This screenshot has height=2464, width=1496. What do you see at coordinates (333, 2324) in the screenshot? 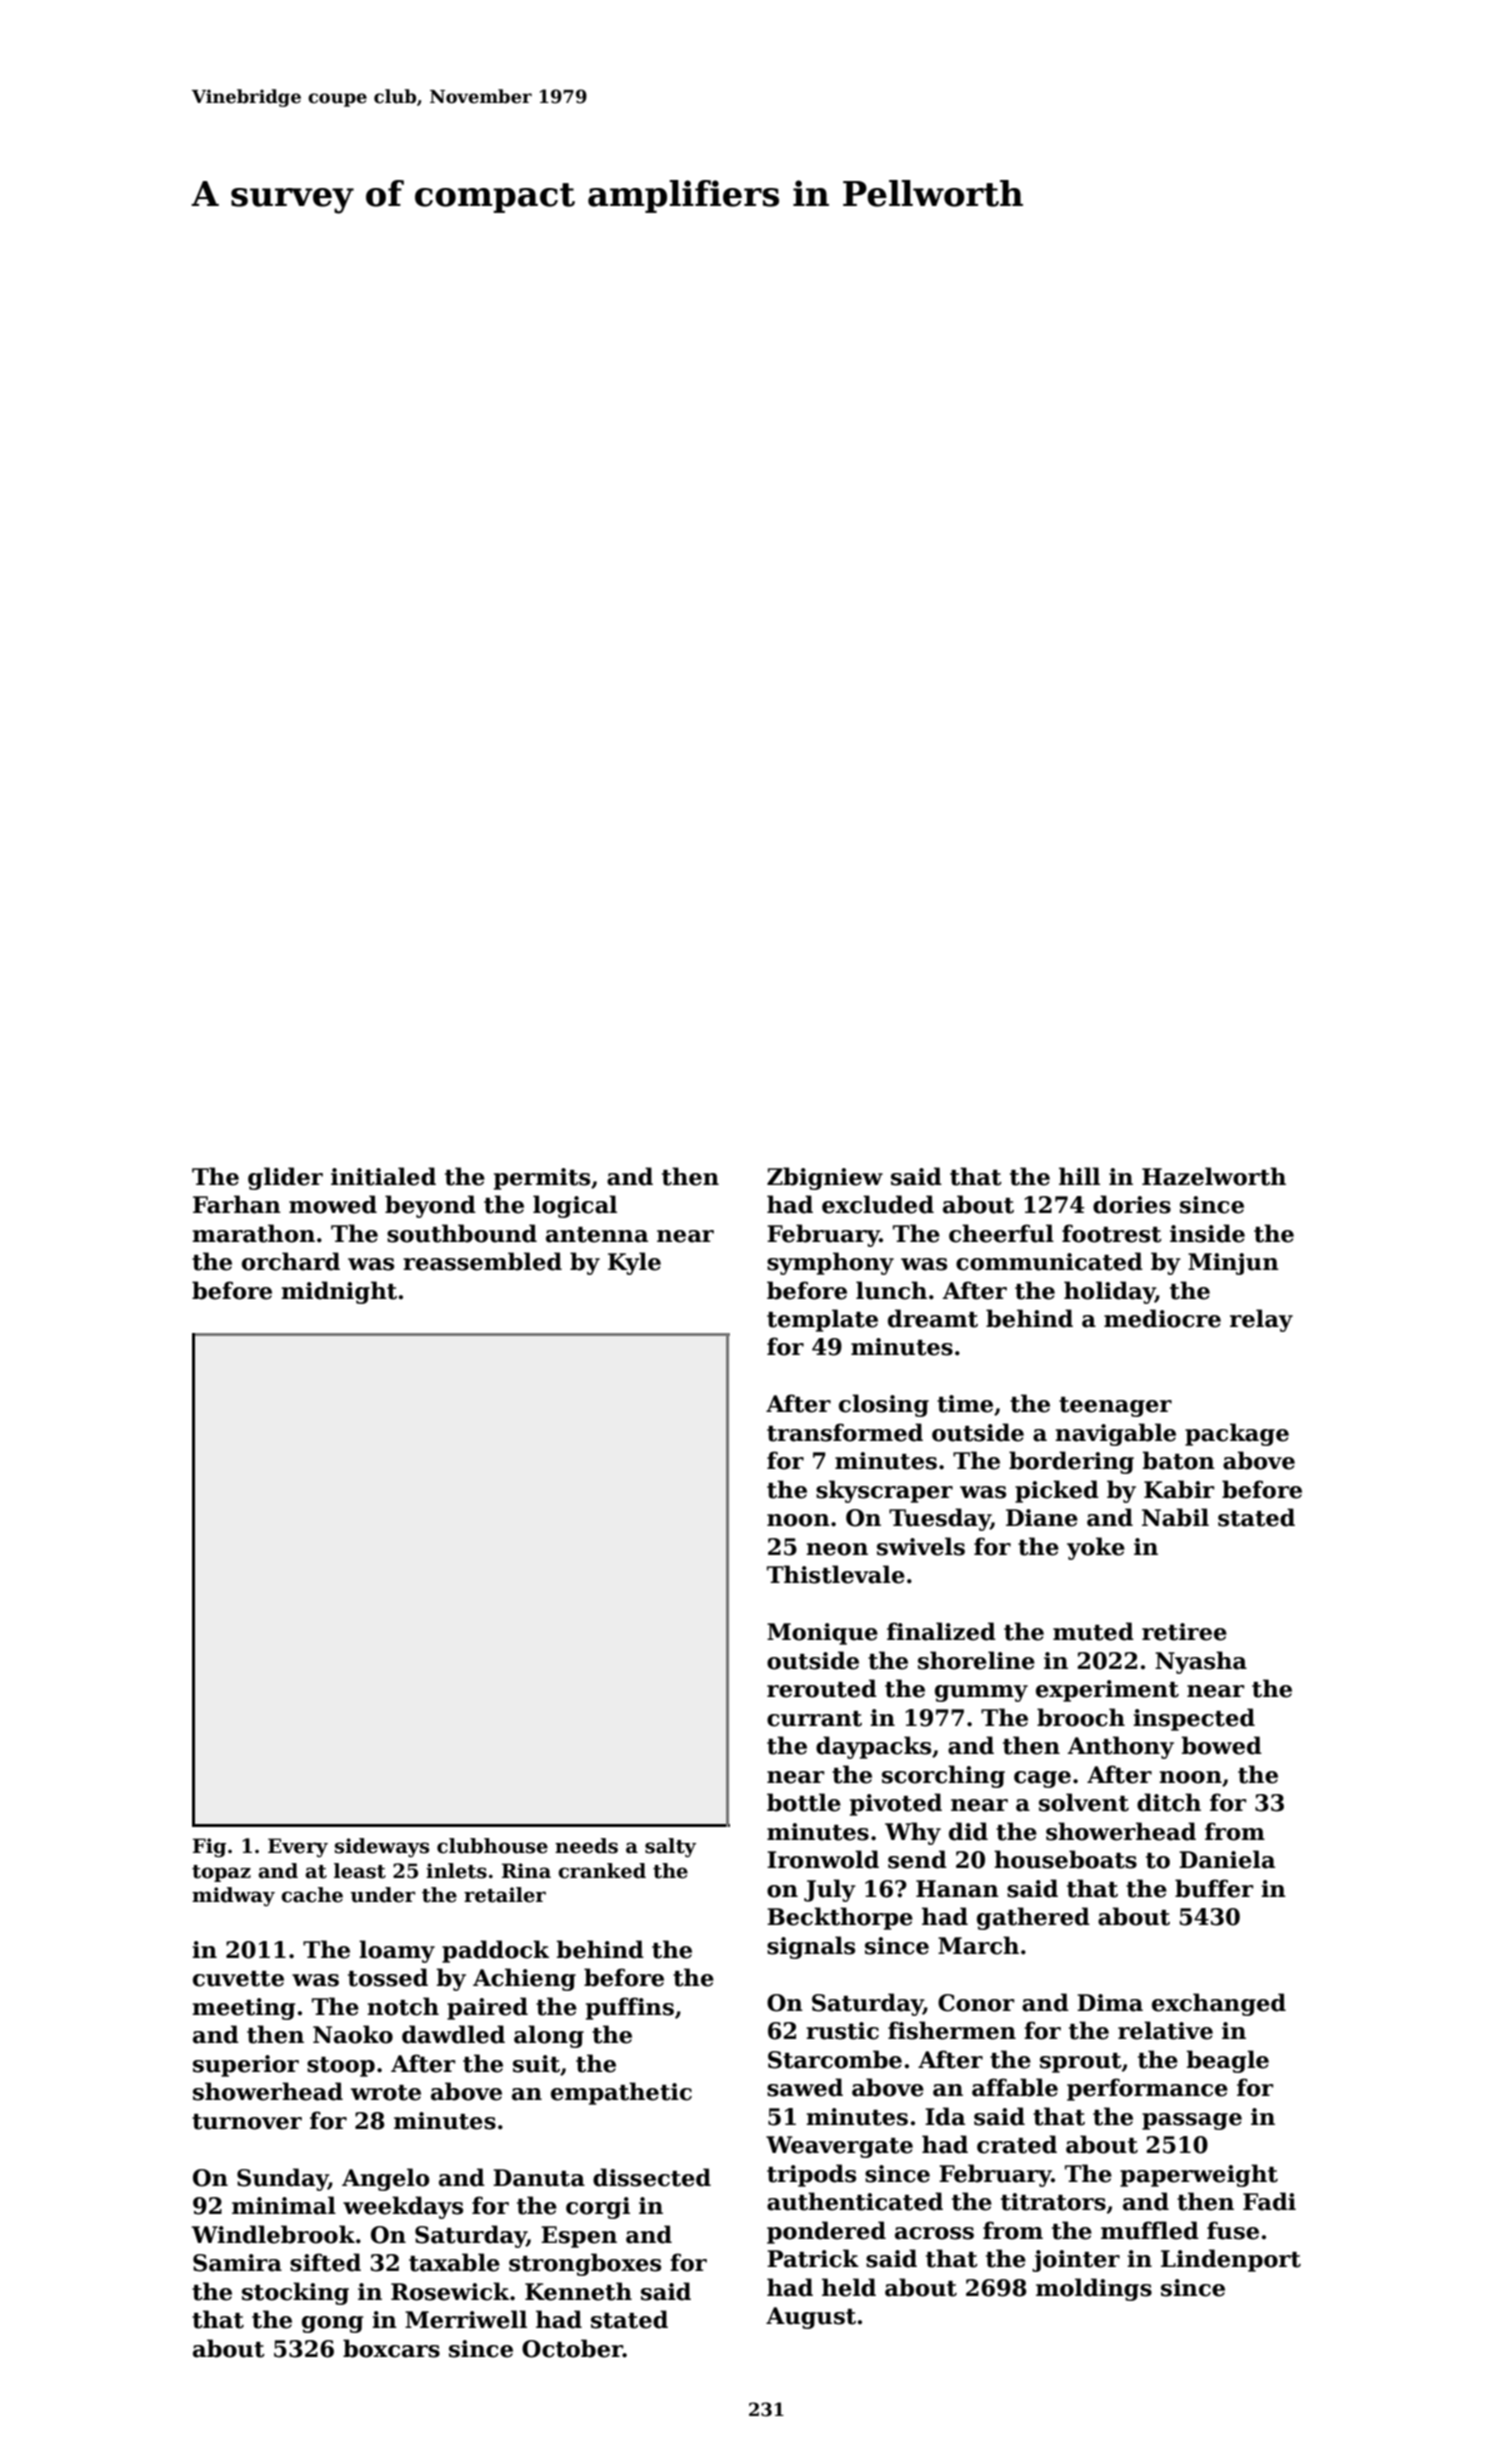
I see `gong` at bounding box center [333, 2324].
